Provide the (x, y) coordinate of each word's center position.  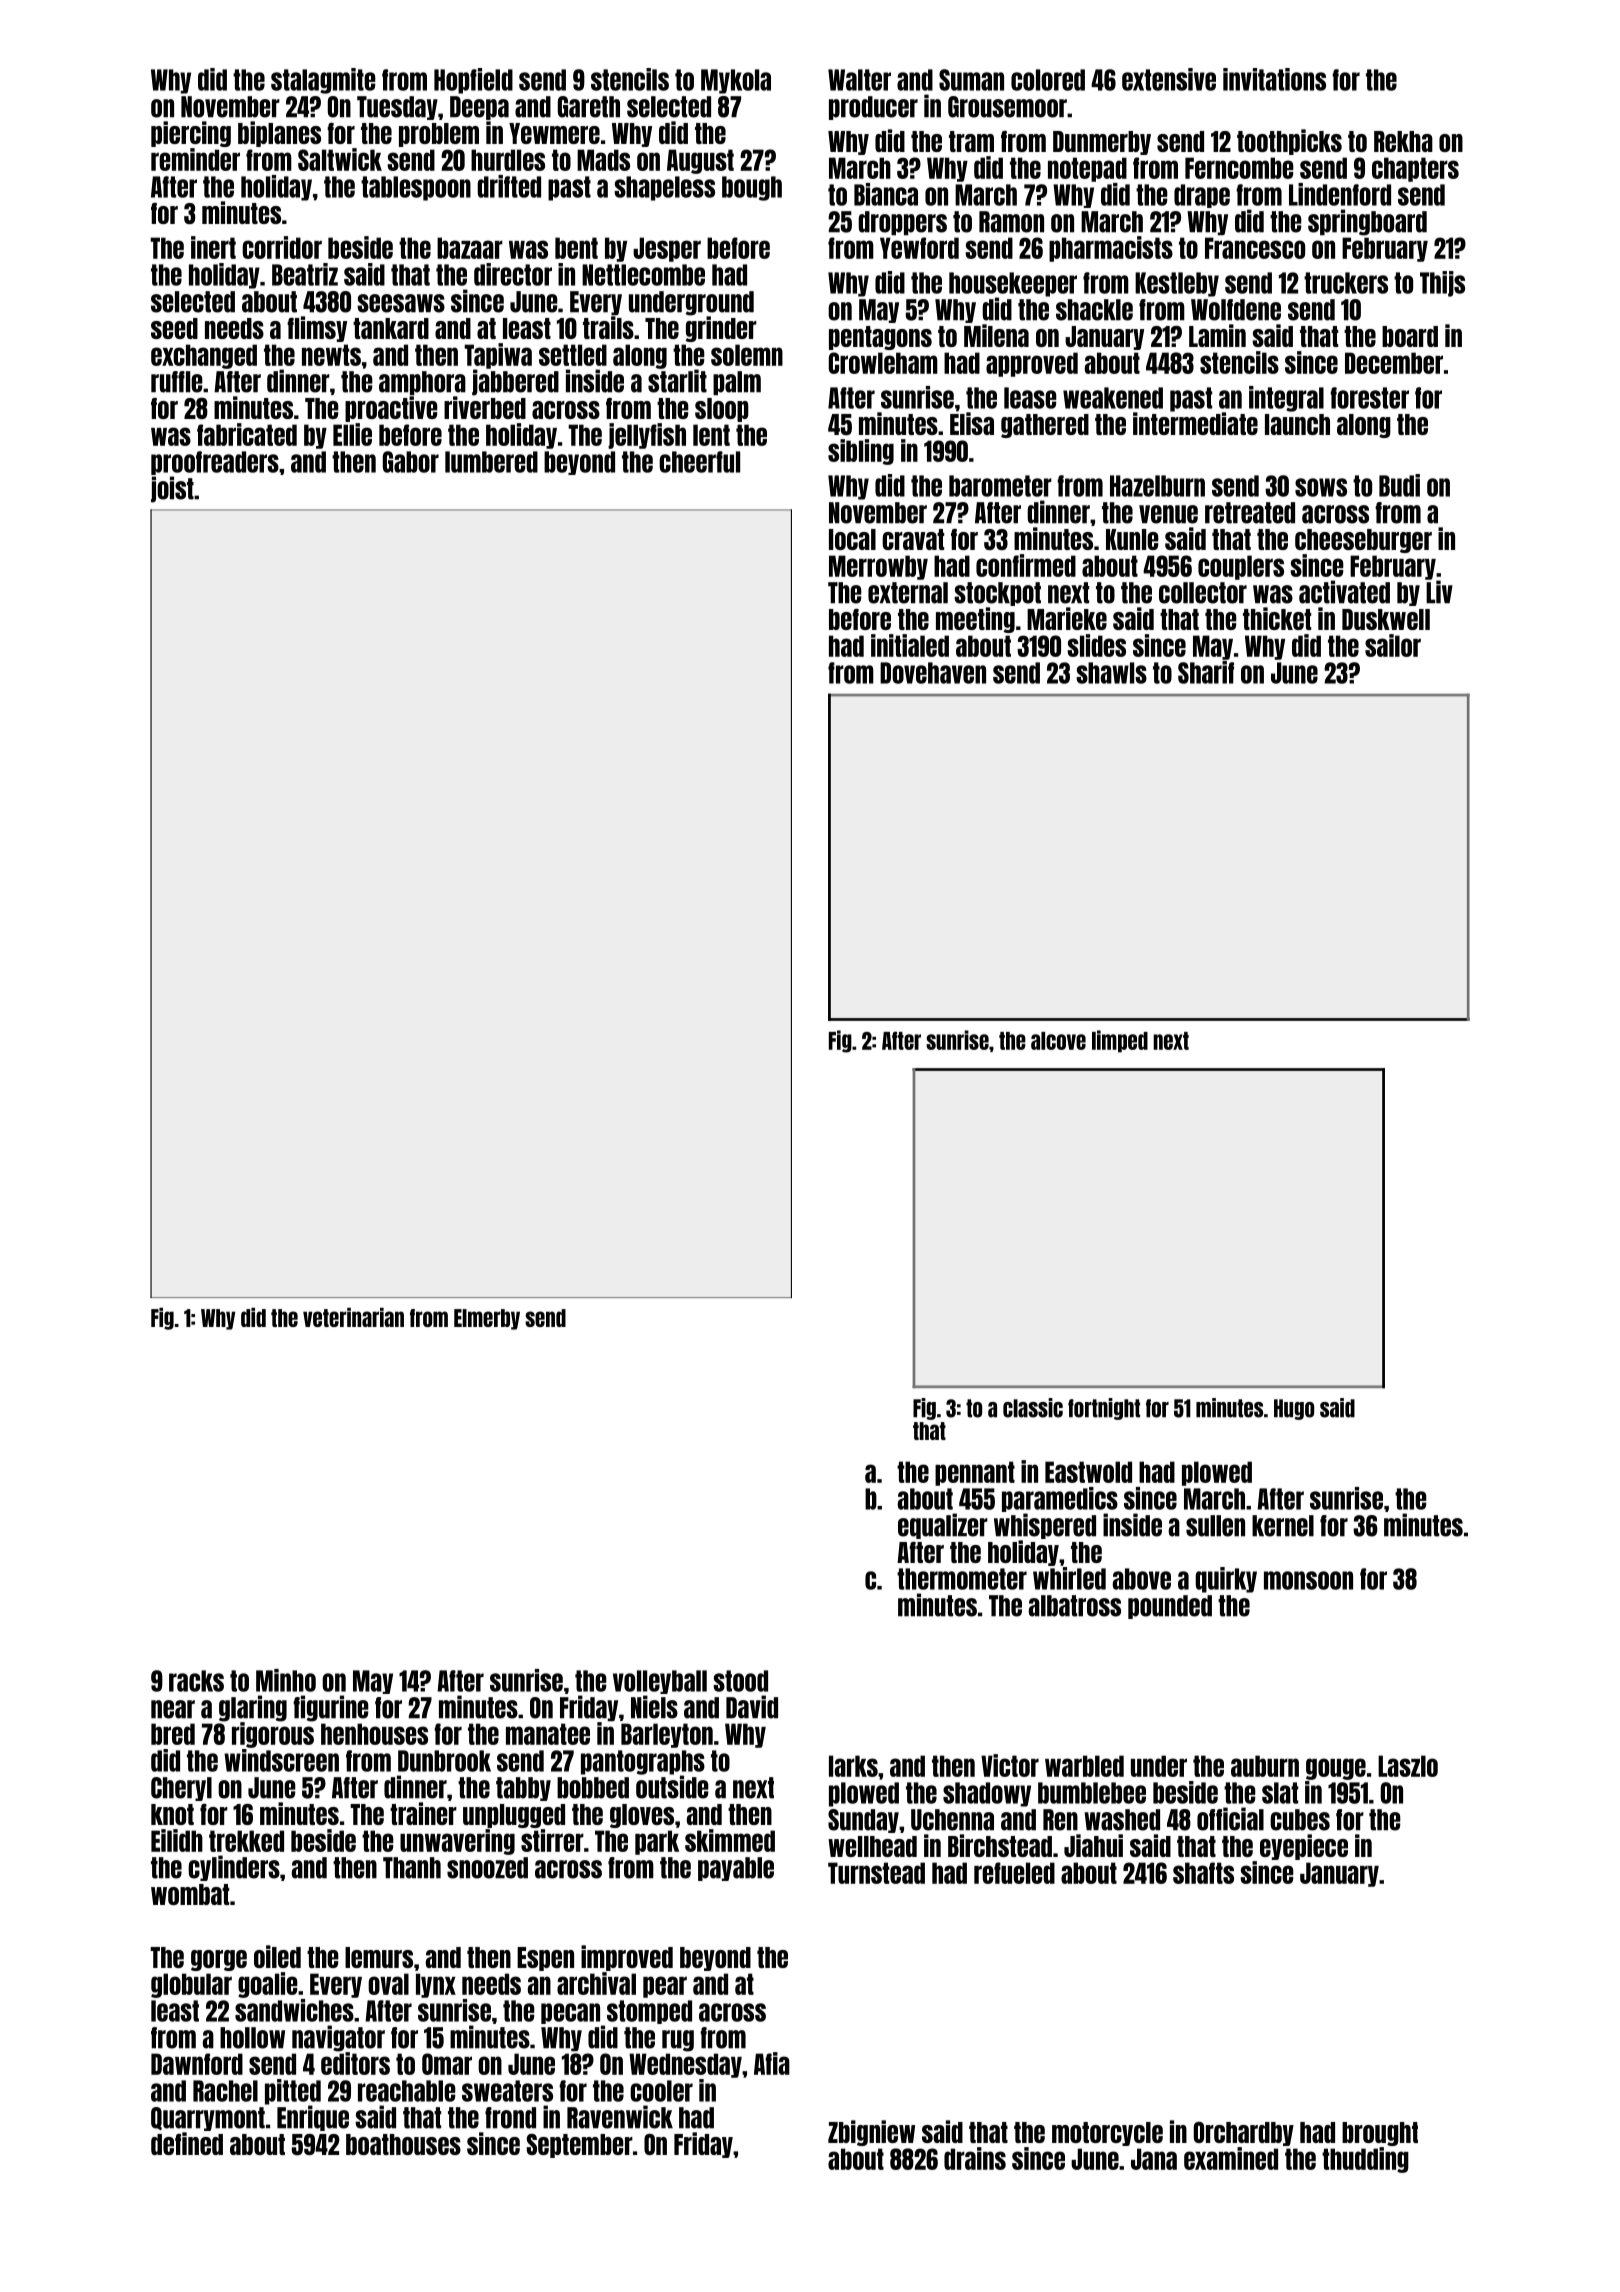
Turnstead (876, 1873)
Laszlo (1408, 1766)
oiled (277, 1956)
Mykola (736, 81)
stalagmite (323, 81)
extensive (1169, 79)
